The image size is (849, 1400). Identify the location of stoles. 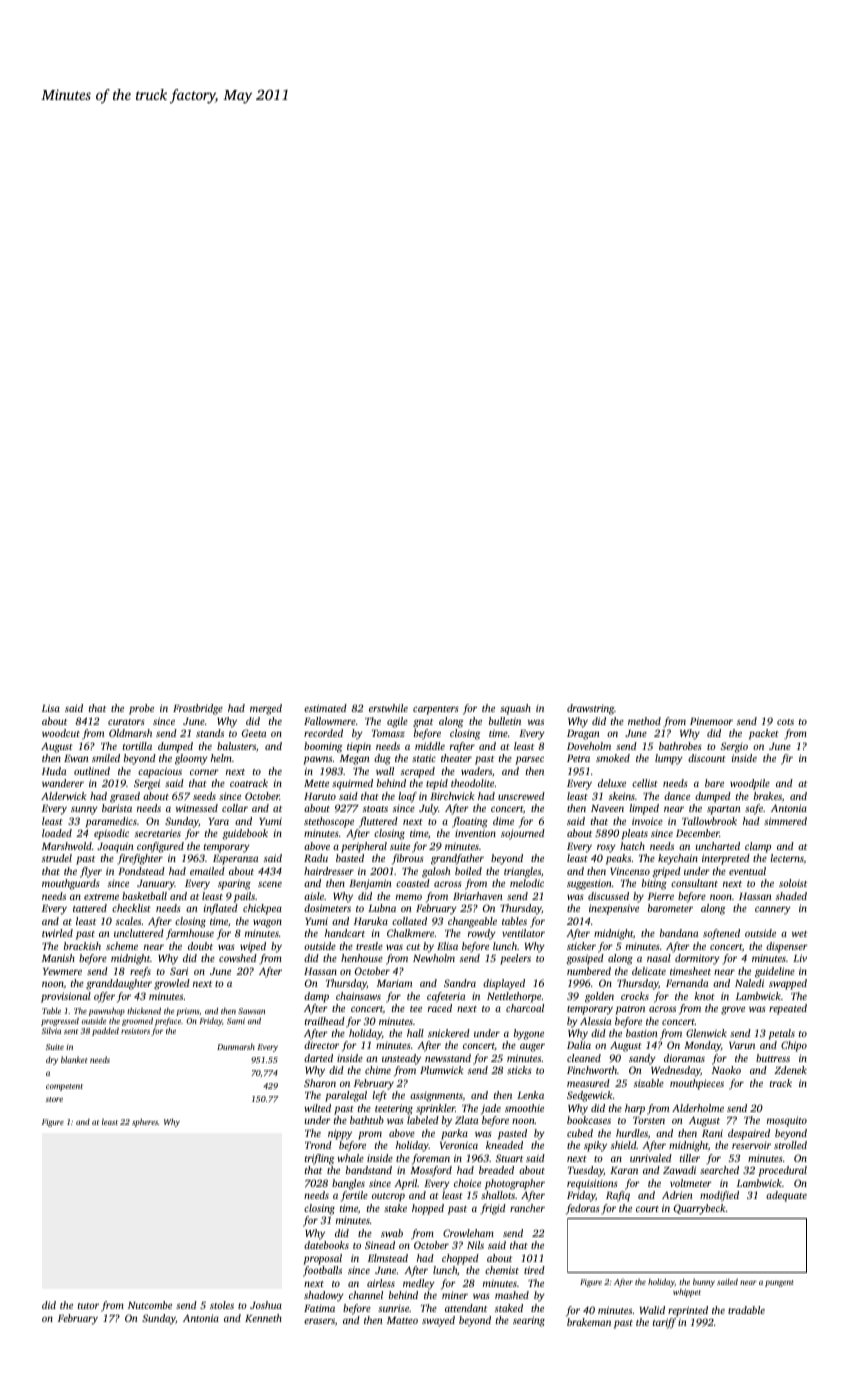
(222, 1305).
